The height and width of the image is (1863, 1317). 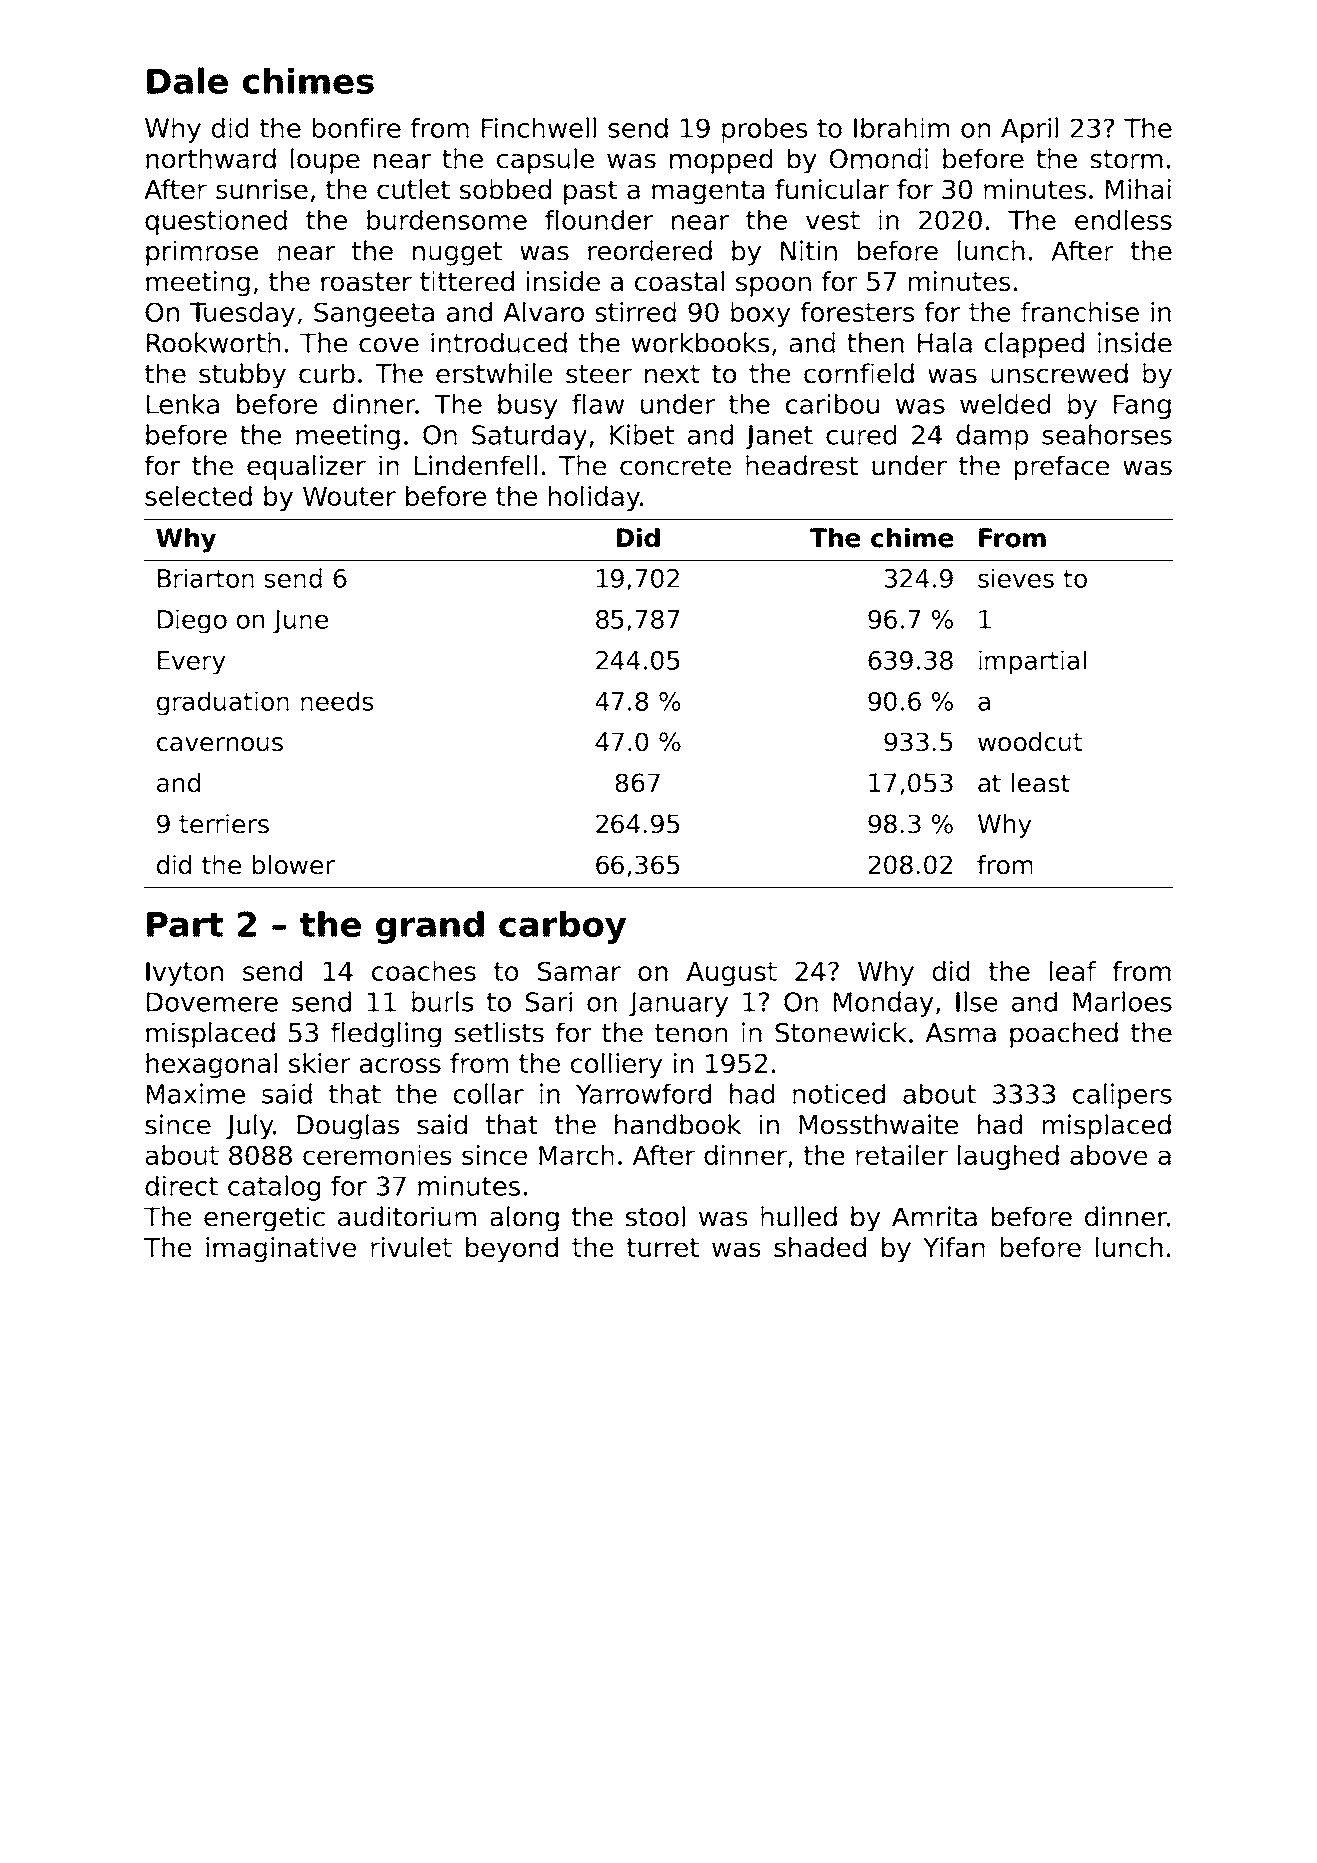 I want to click on Yifan, so click(x=954, y=1247).
